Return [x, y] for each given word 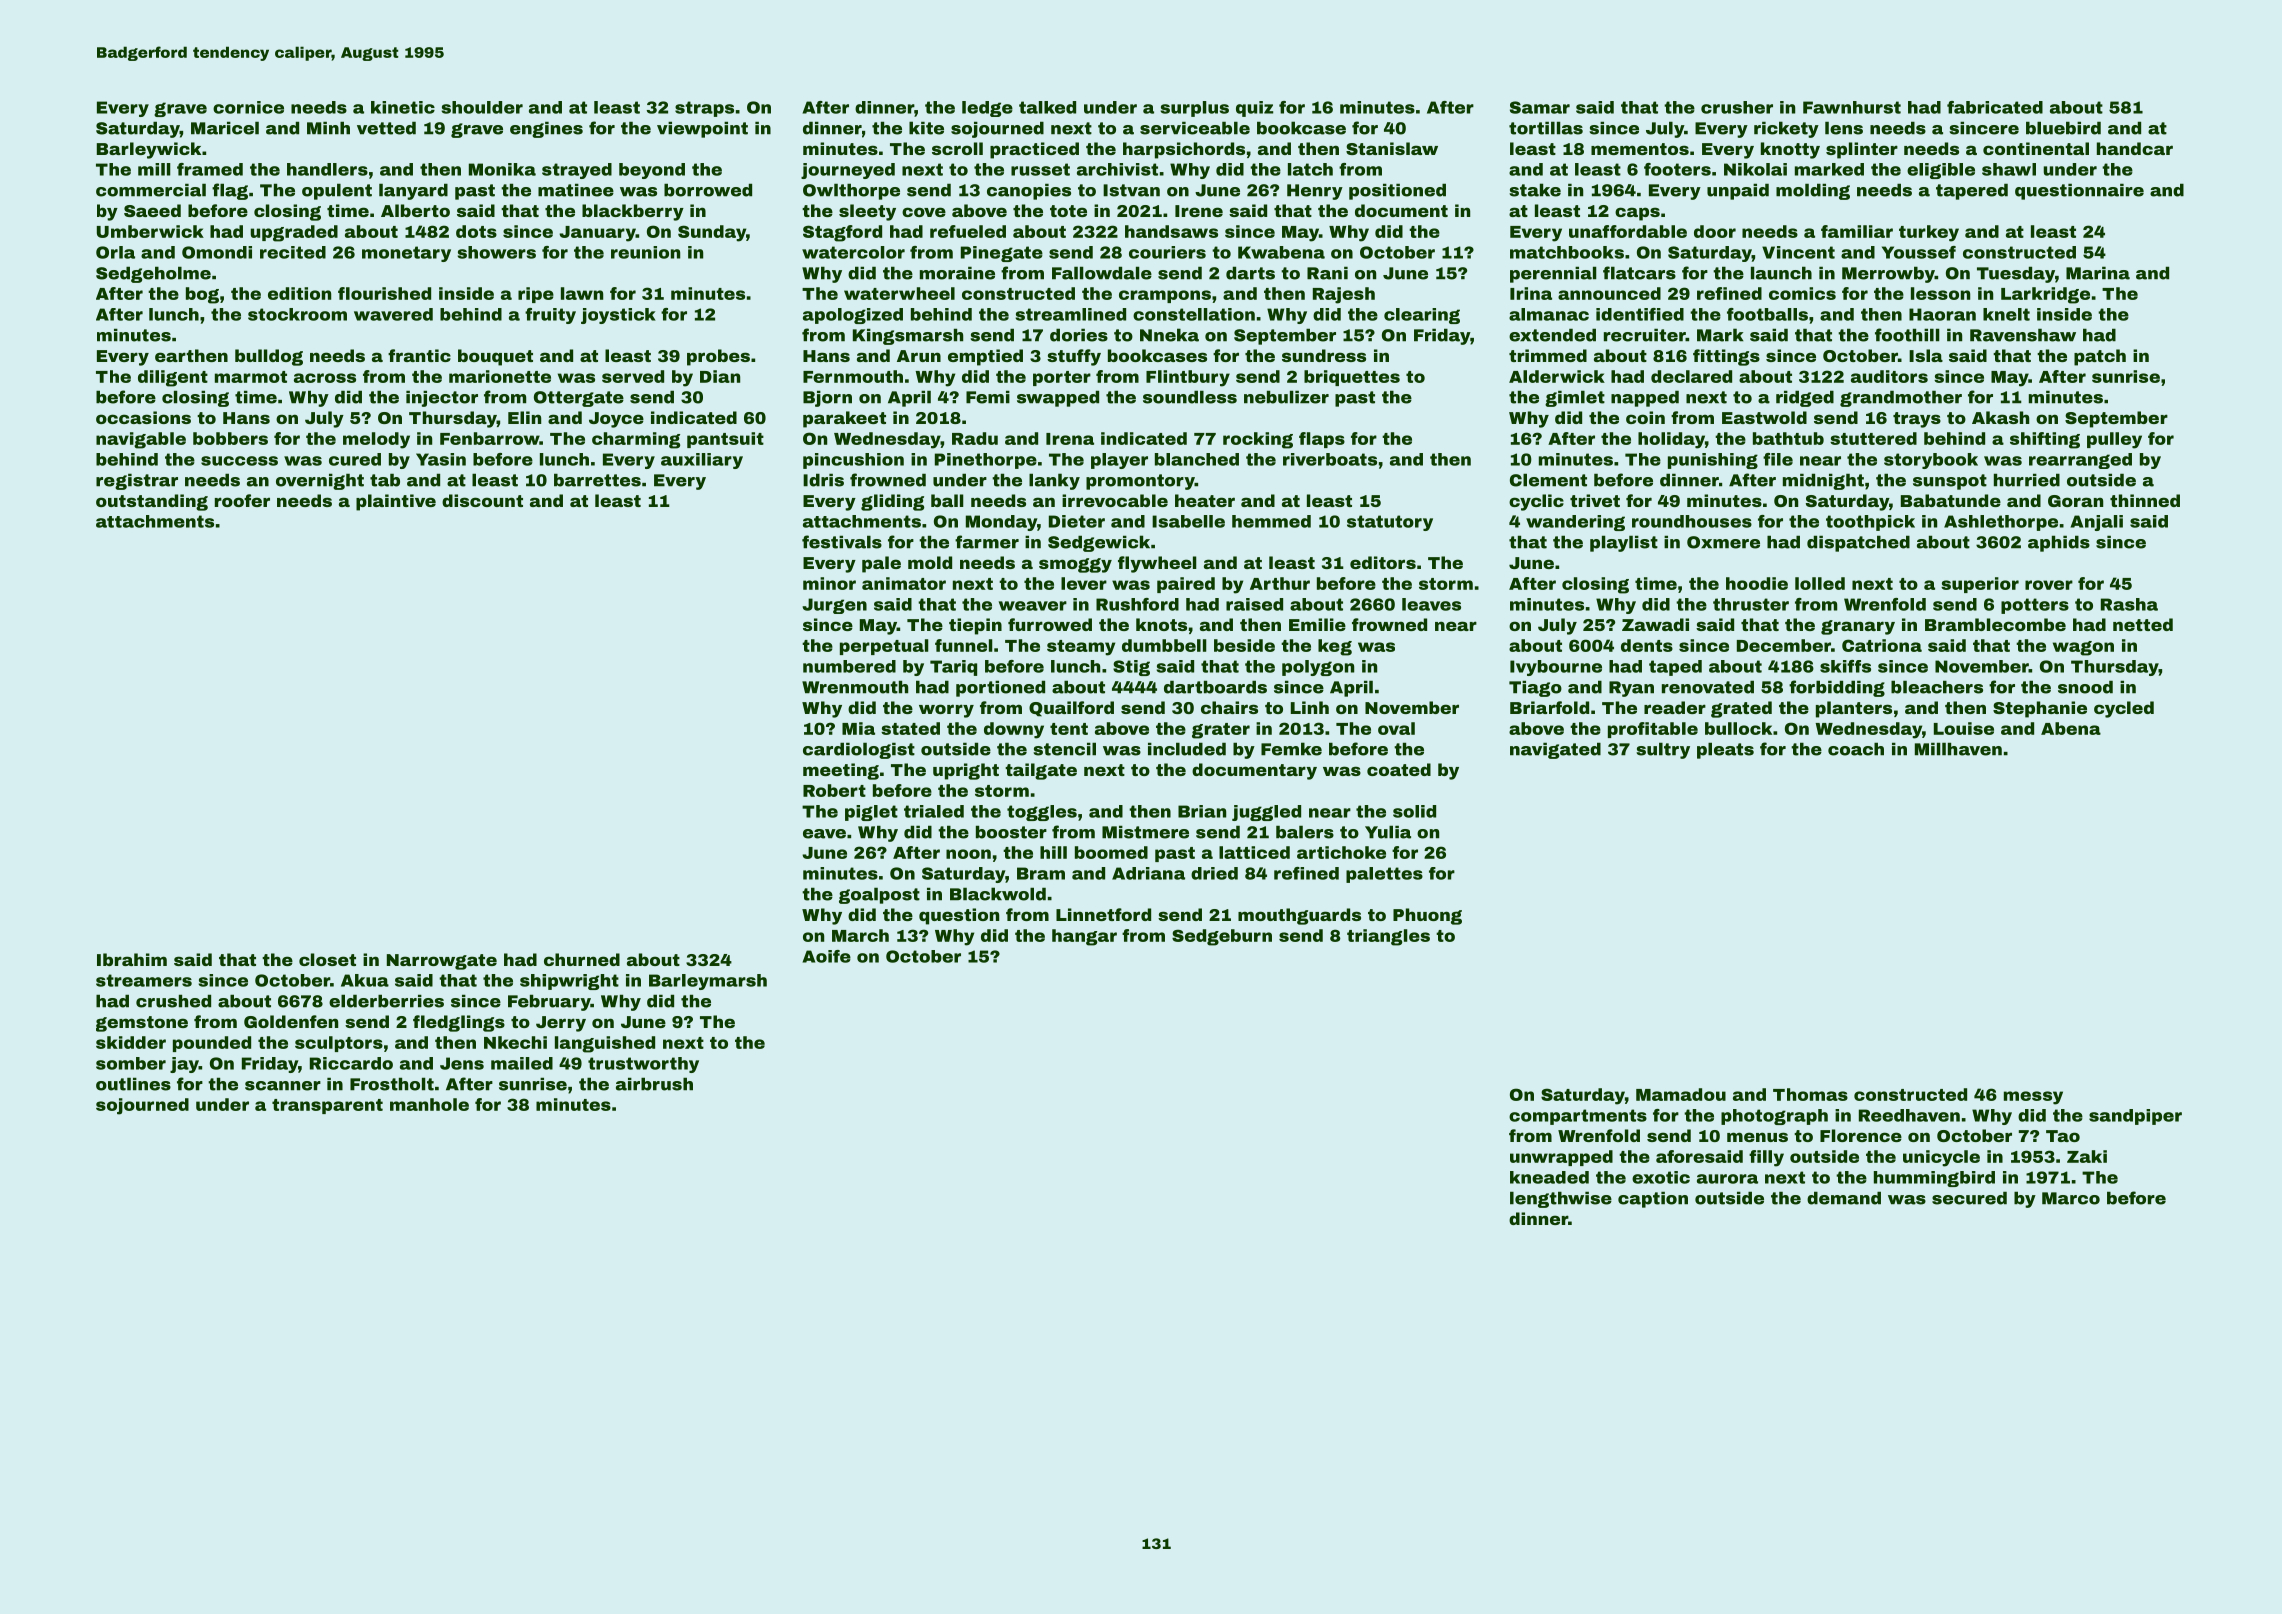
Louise [1964, 728]
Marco [2071, 1198]
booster [1011, 832]
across [325, 378]
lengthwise [1561, 1199]
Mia [858, 728]
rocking [1258, 440]
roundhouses [1692, 521]
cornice [248, 107]
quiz [1254, 109]
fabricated [1995, 107]
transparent [327, 1106]
